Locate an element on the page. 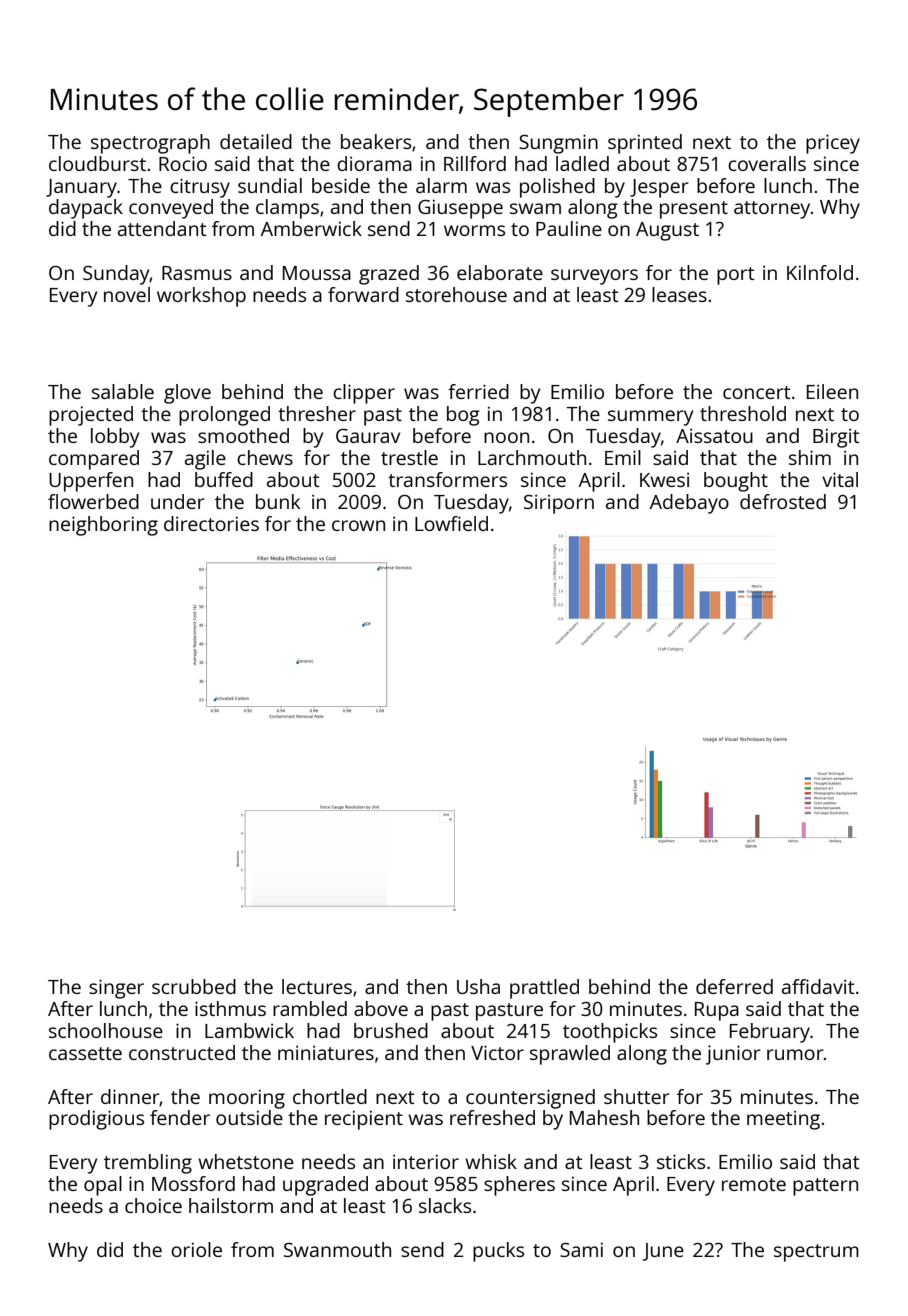 The height and width of the page is (1316, 908). lectures is located at coordinates (317, 986).
